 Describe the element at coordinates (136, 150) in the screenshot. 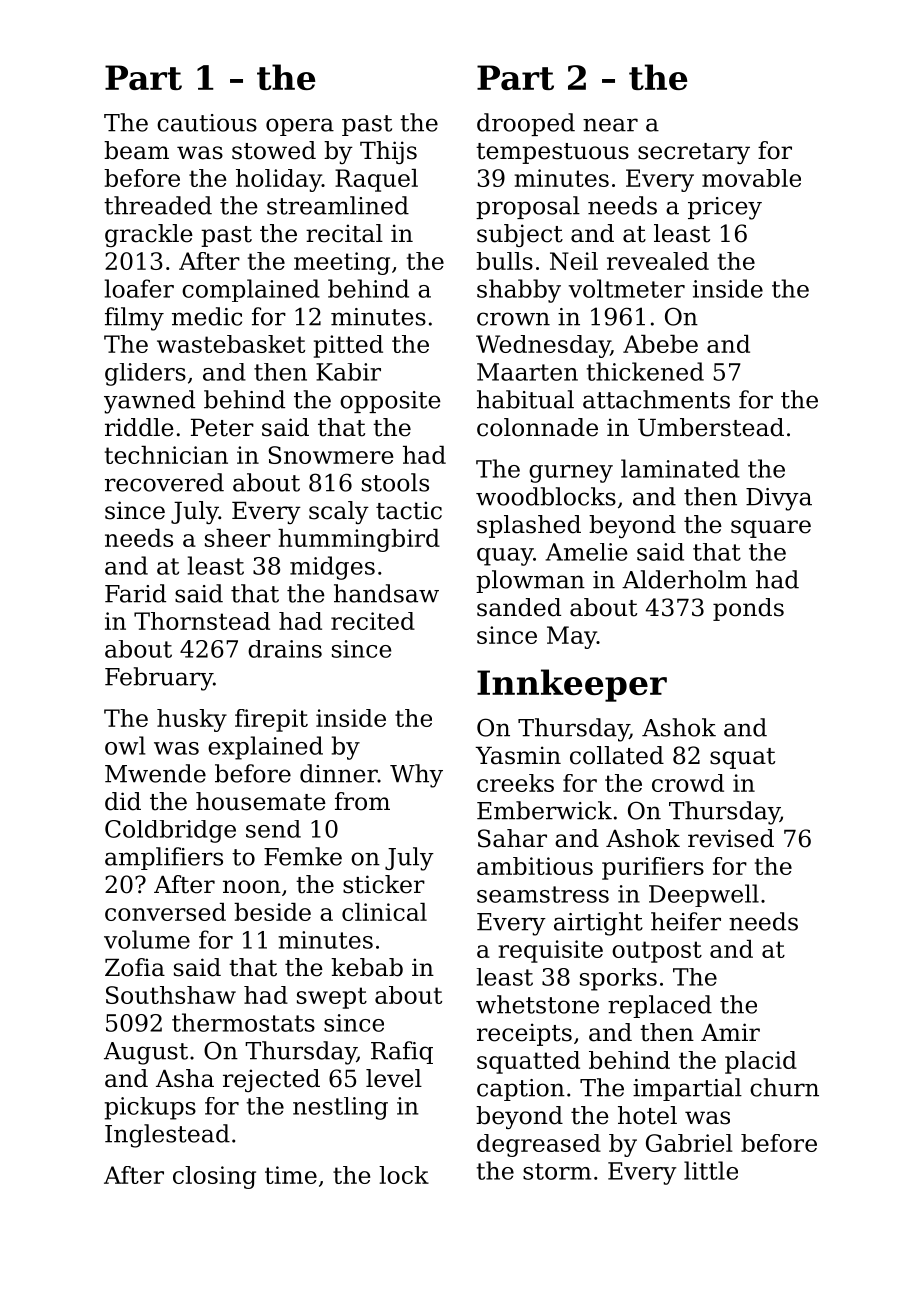

I see `beam` at that location.
